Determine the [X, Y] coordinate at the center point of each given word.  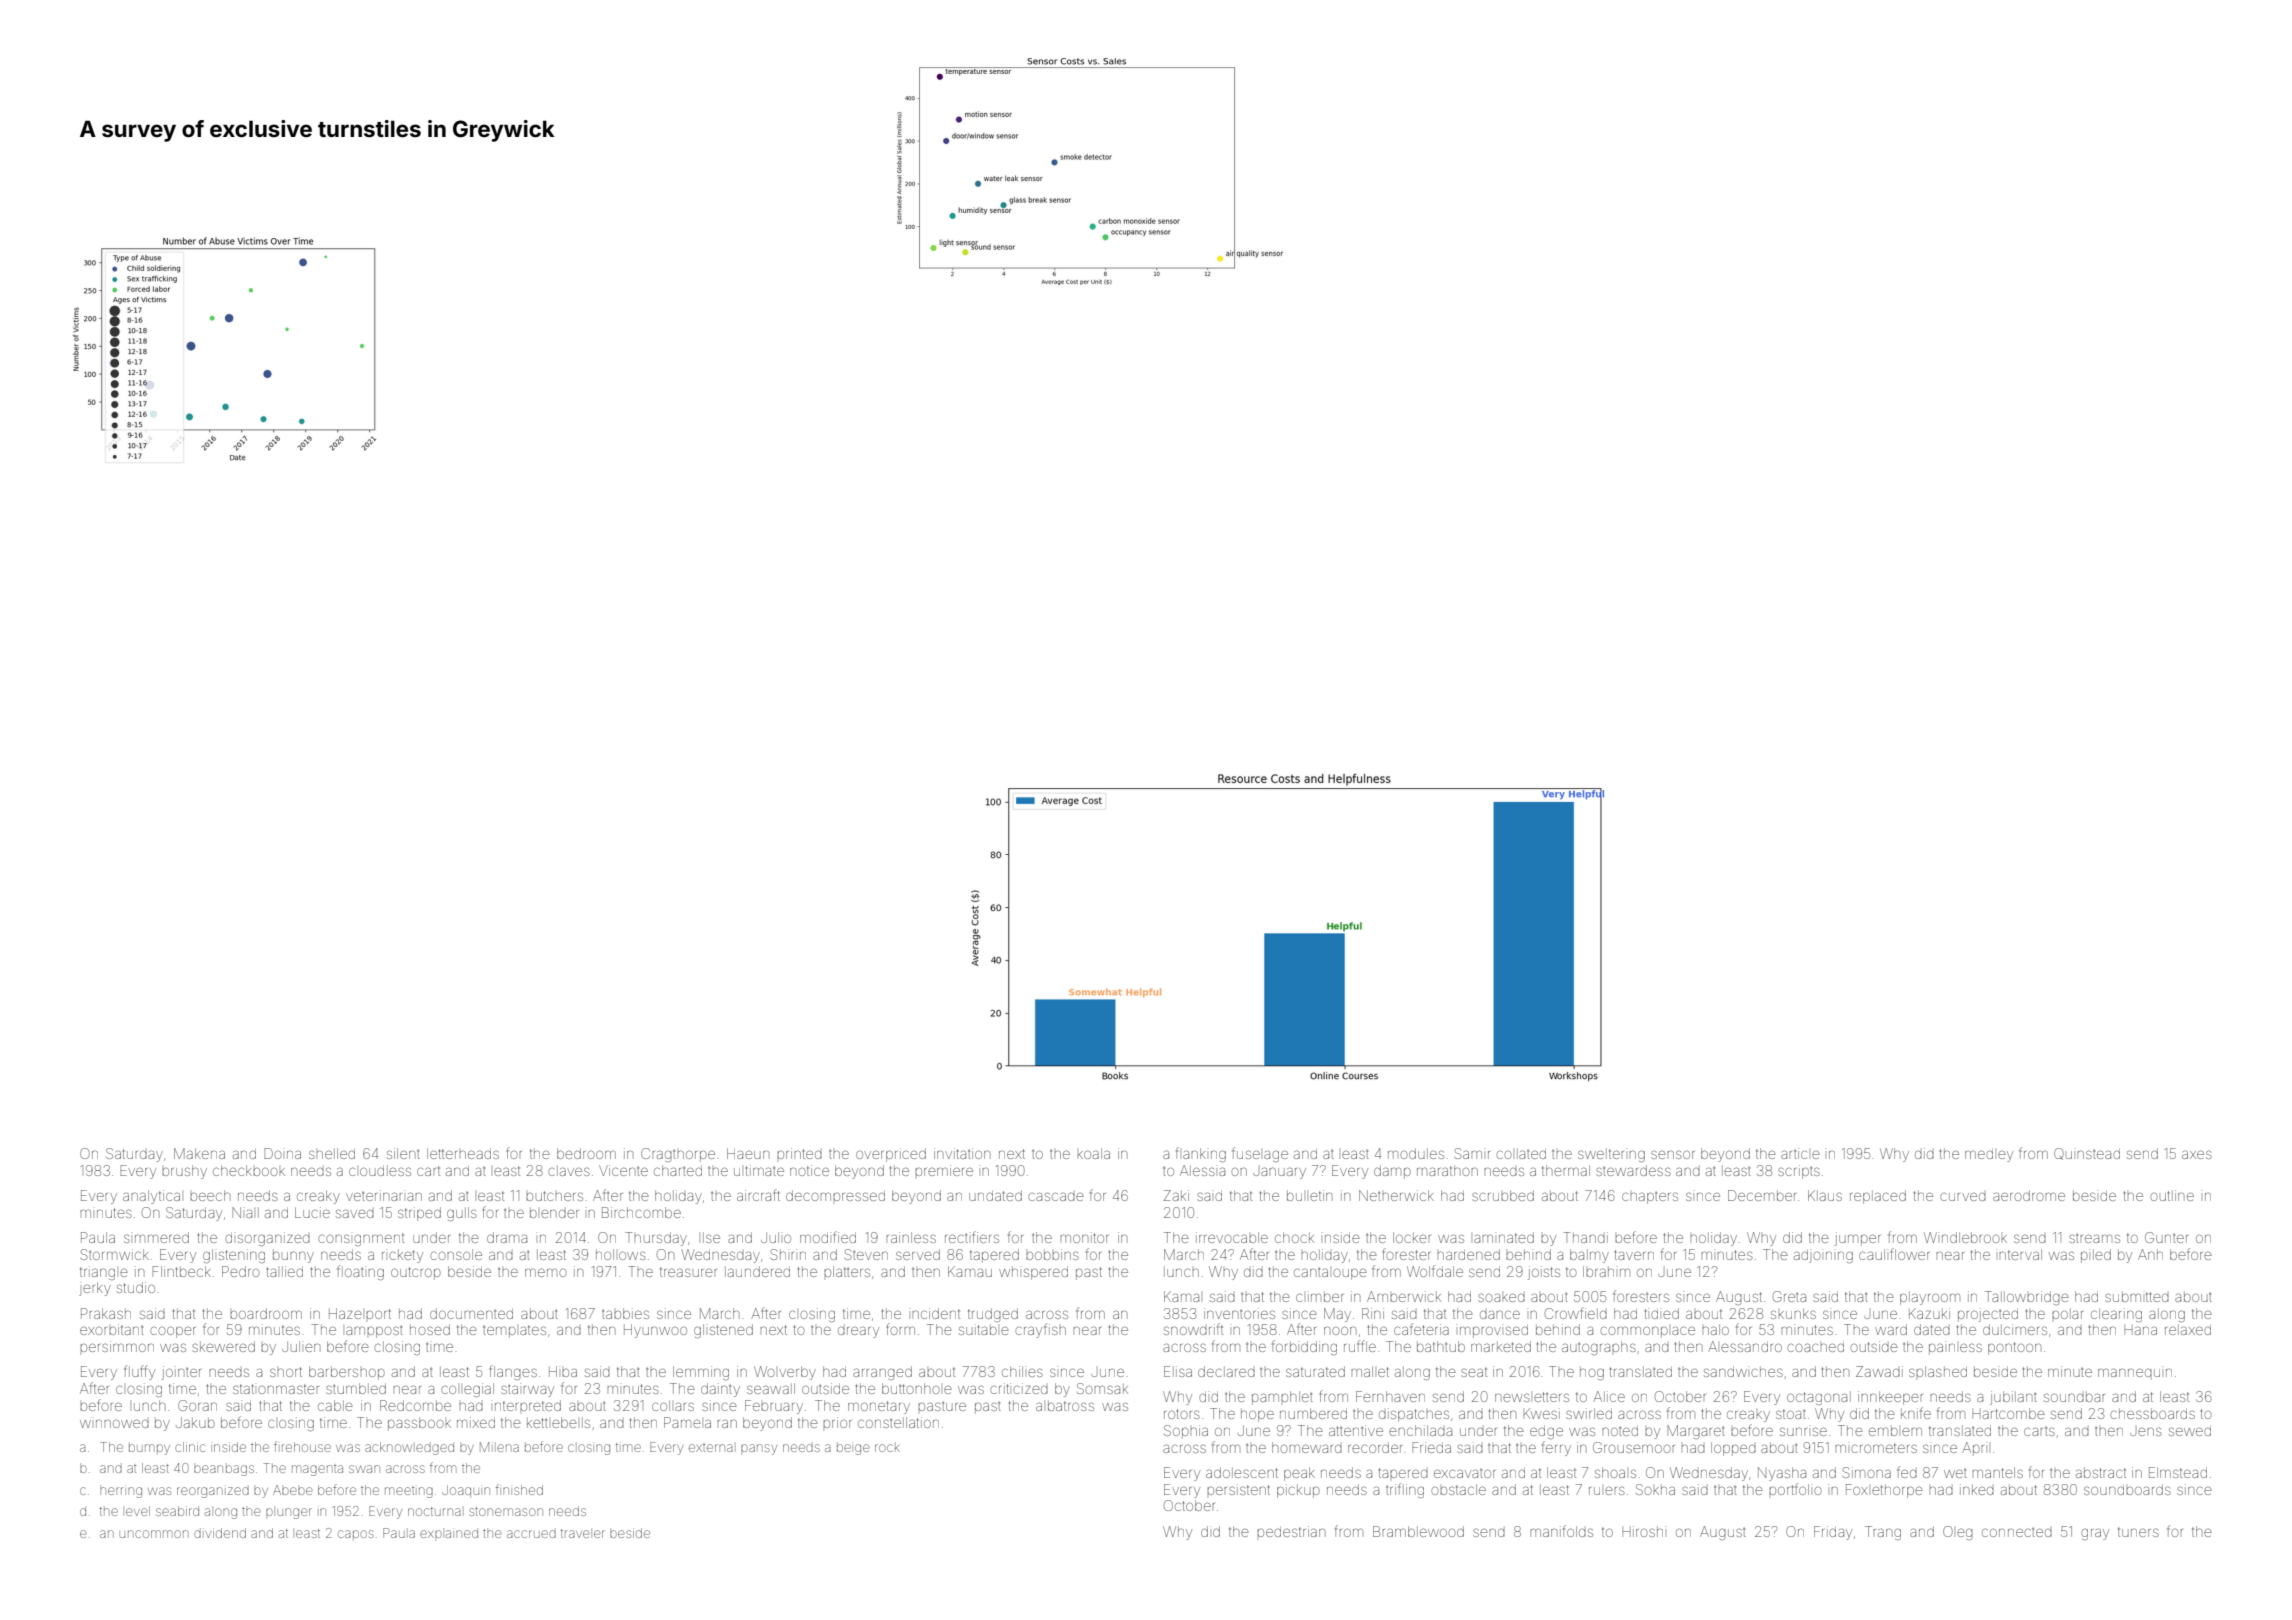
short [286, 1372]
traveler [583, 1533]
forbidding [1304, 1347]
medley [1989, 1155]
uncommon [154, 1534]
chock [1294, 1237]
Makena [199, 1153]
